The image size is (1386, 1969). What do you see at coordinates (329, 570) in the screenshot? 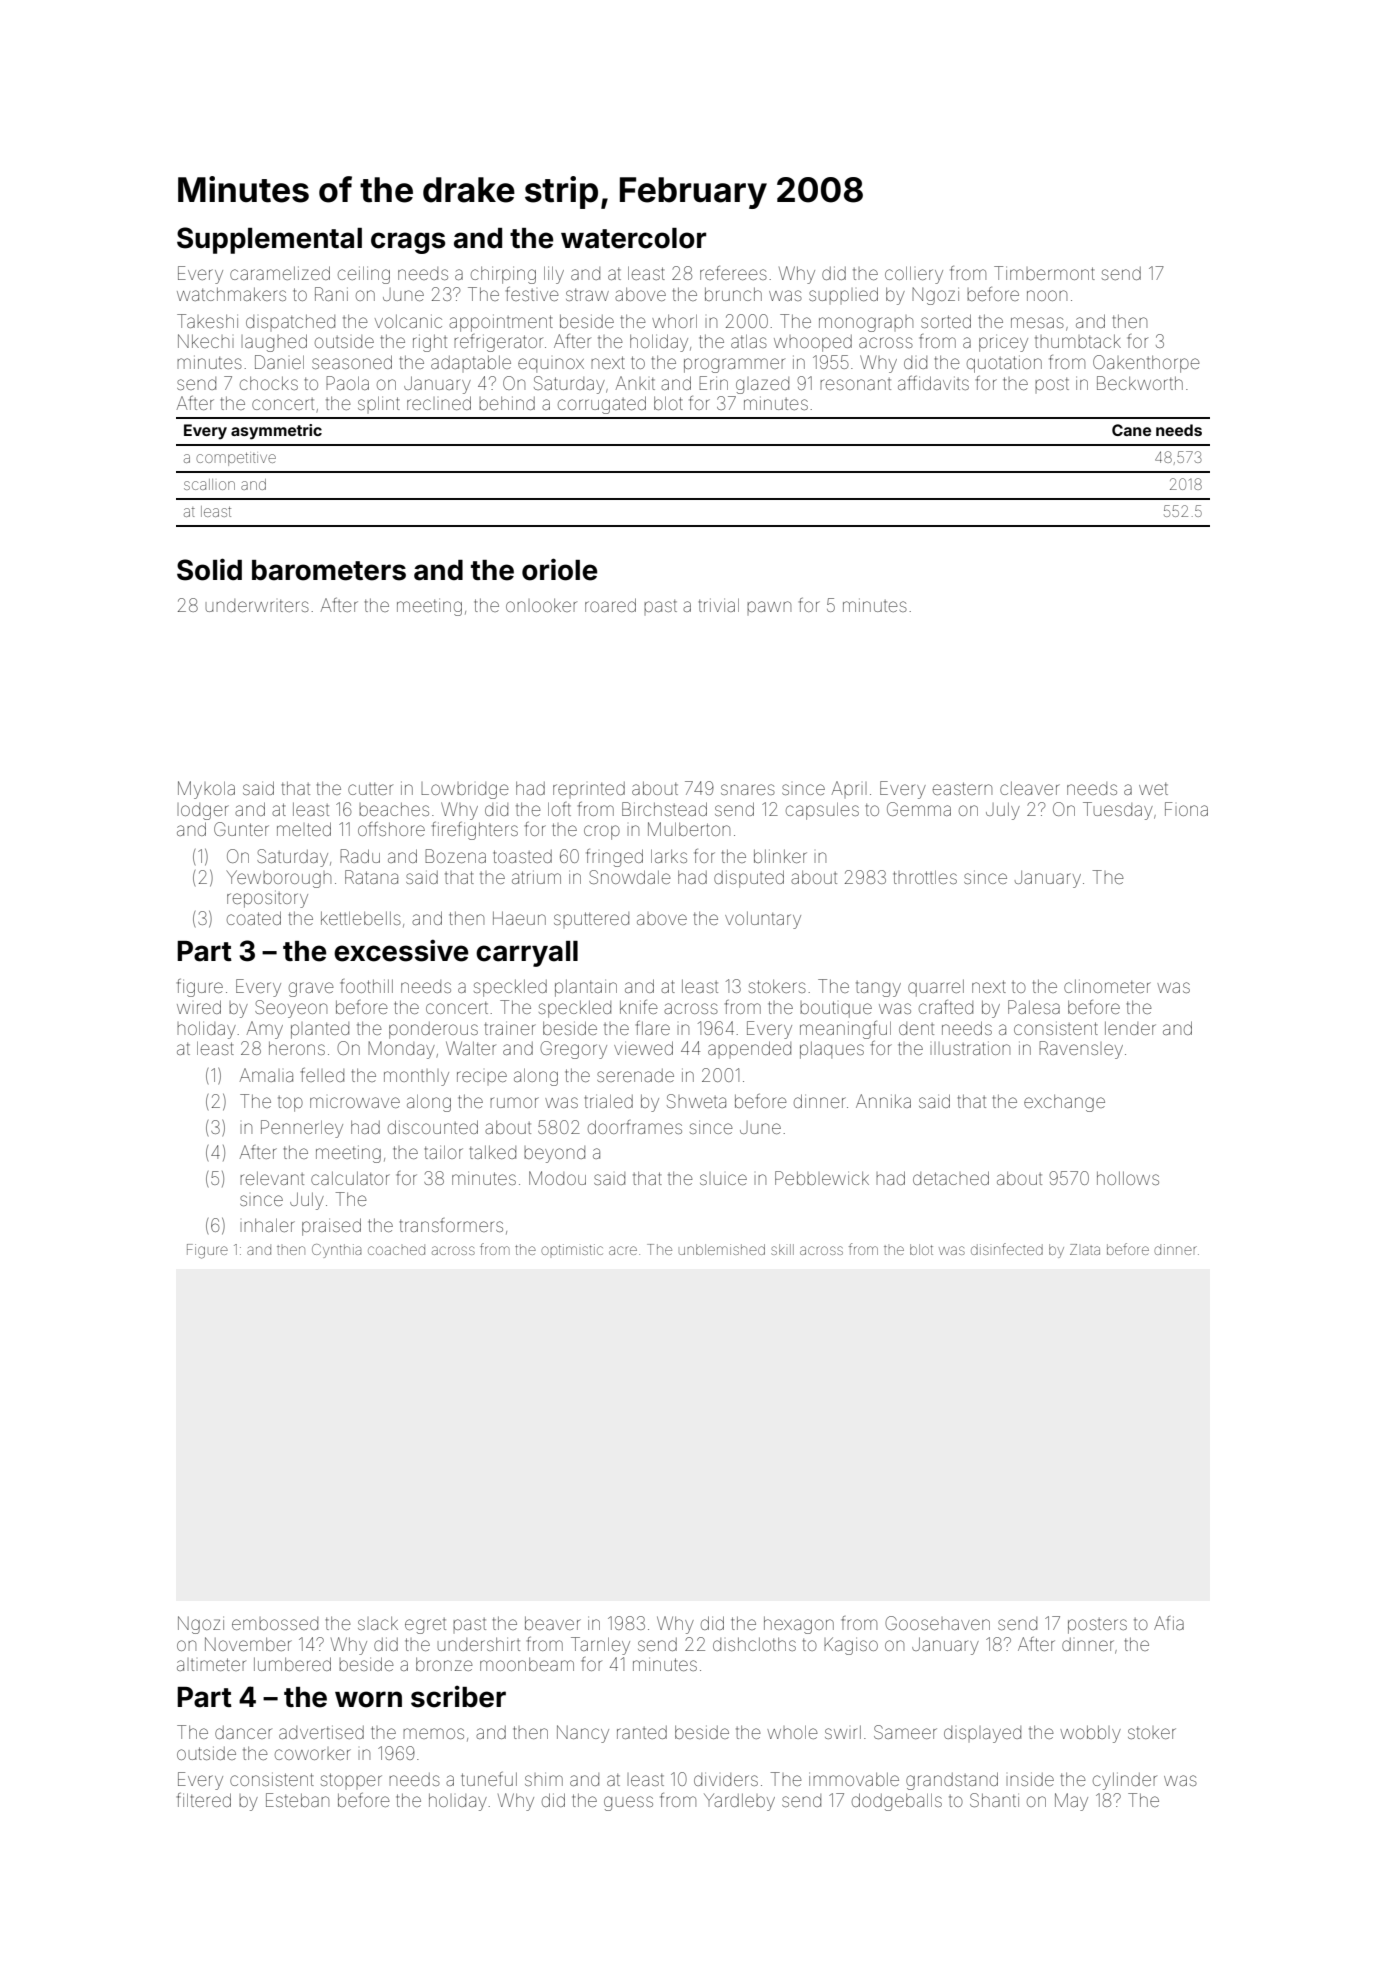
I see `barometers` at bounding box center [329, 570].
